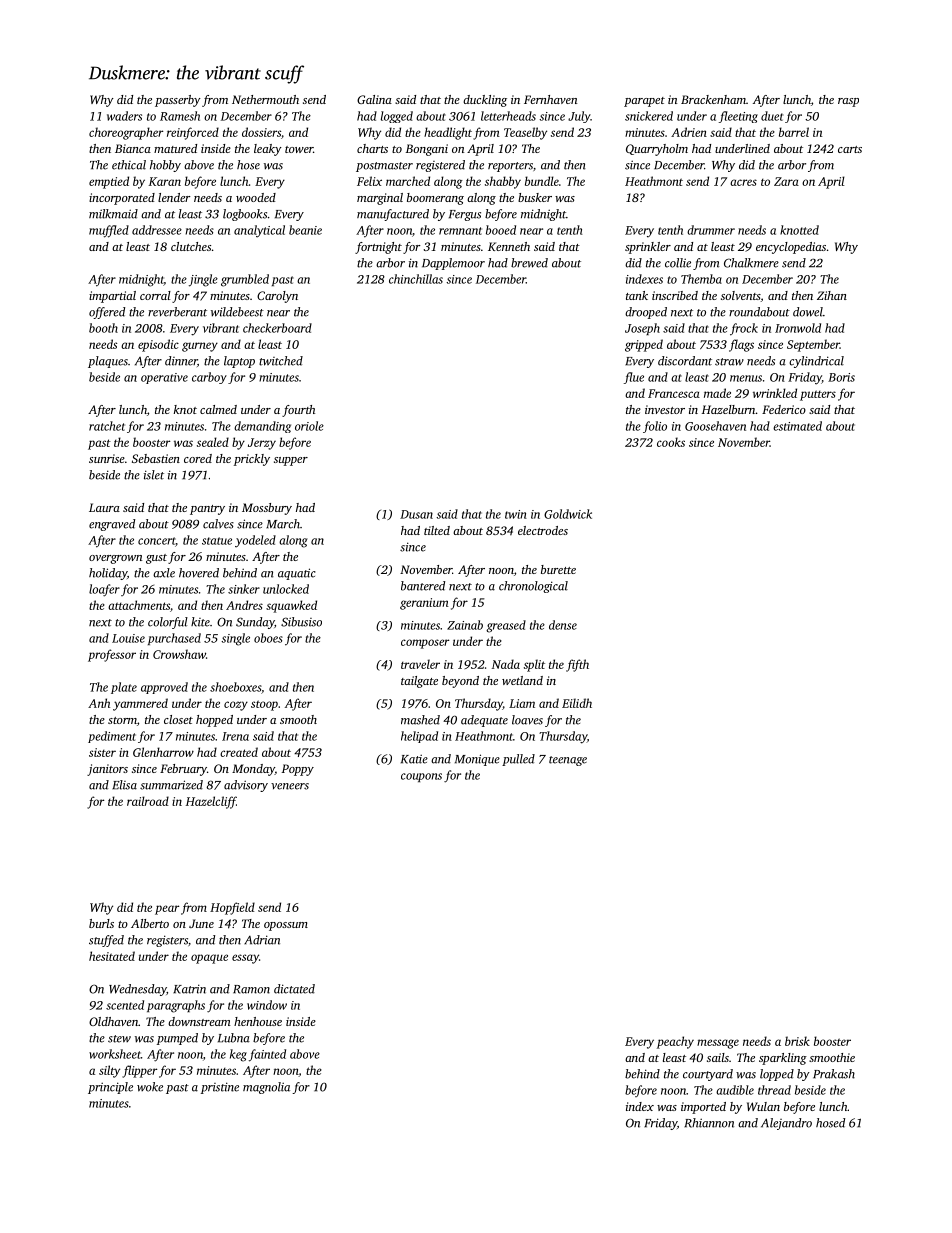  What do you see at coordinates (718, 1044) in the image?
I see `message` at bounding box center [718, 1044].
